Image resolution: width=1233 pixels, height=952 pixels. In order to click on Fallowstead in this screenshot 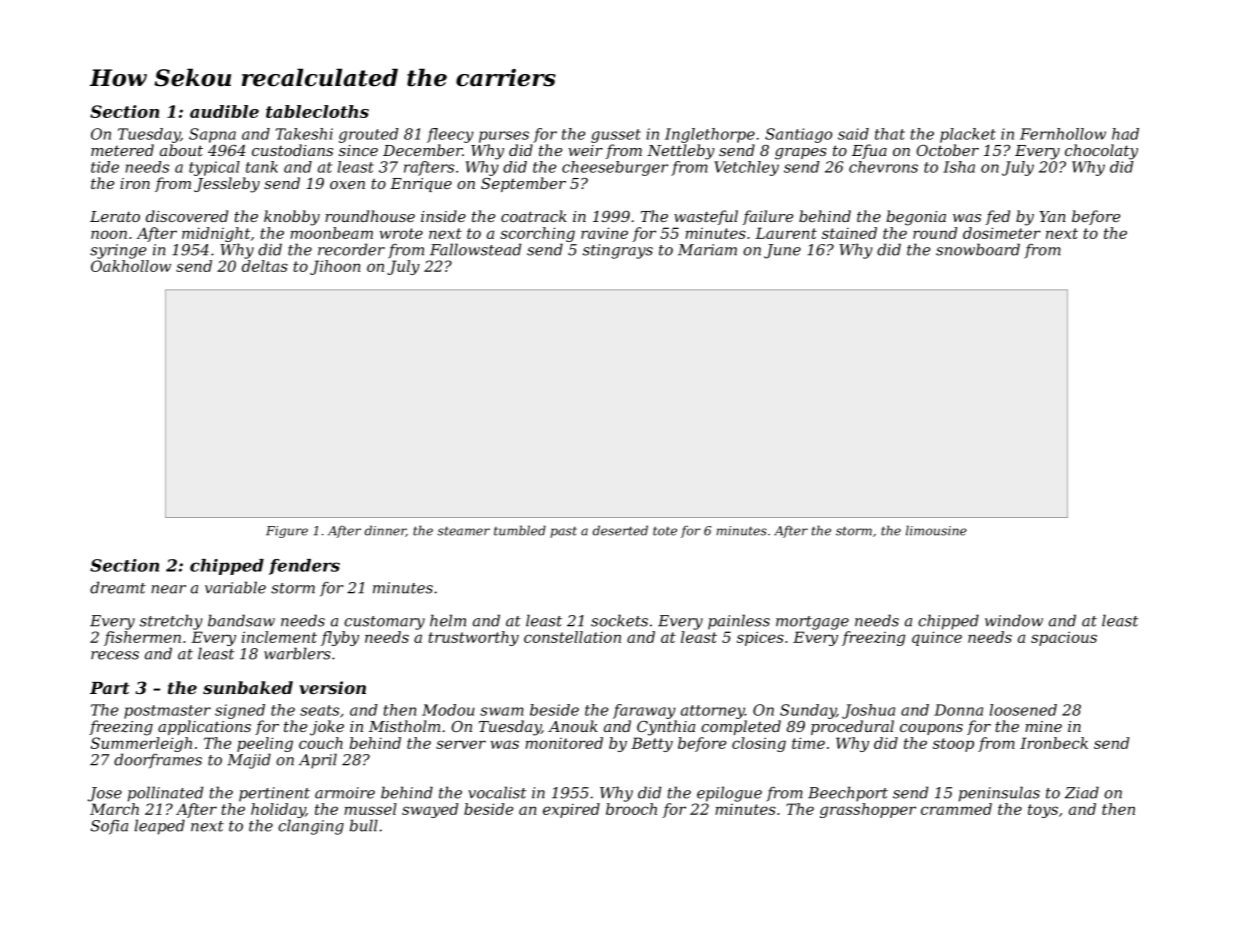, I will do `click(475, 249)`.
